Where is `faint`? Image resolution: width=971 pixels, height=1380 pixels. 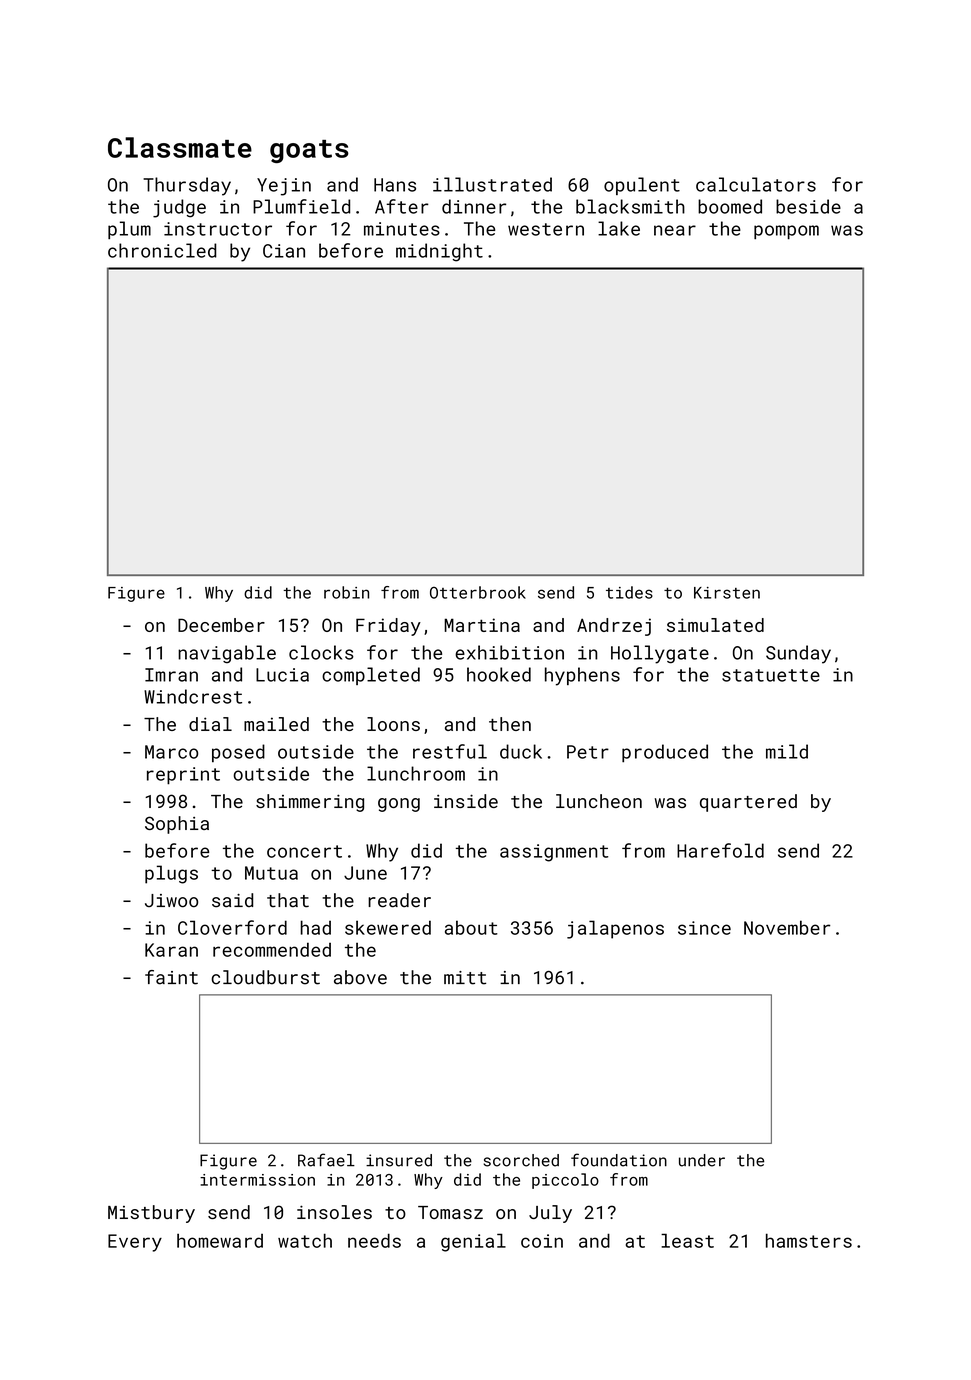
faint is located at coordinates (171, 977).
